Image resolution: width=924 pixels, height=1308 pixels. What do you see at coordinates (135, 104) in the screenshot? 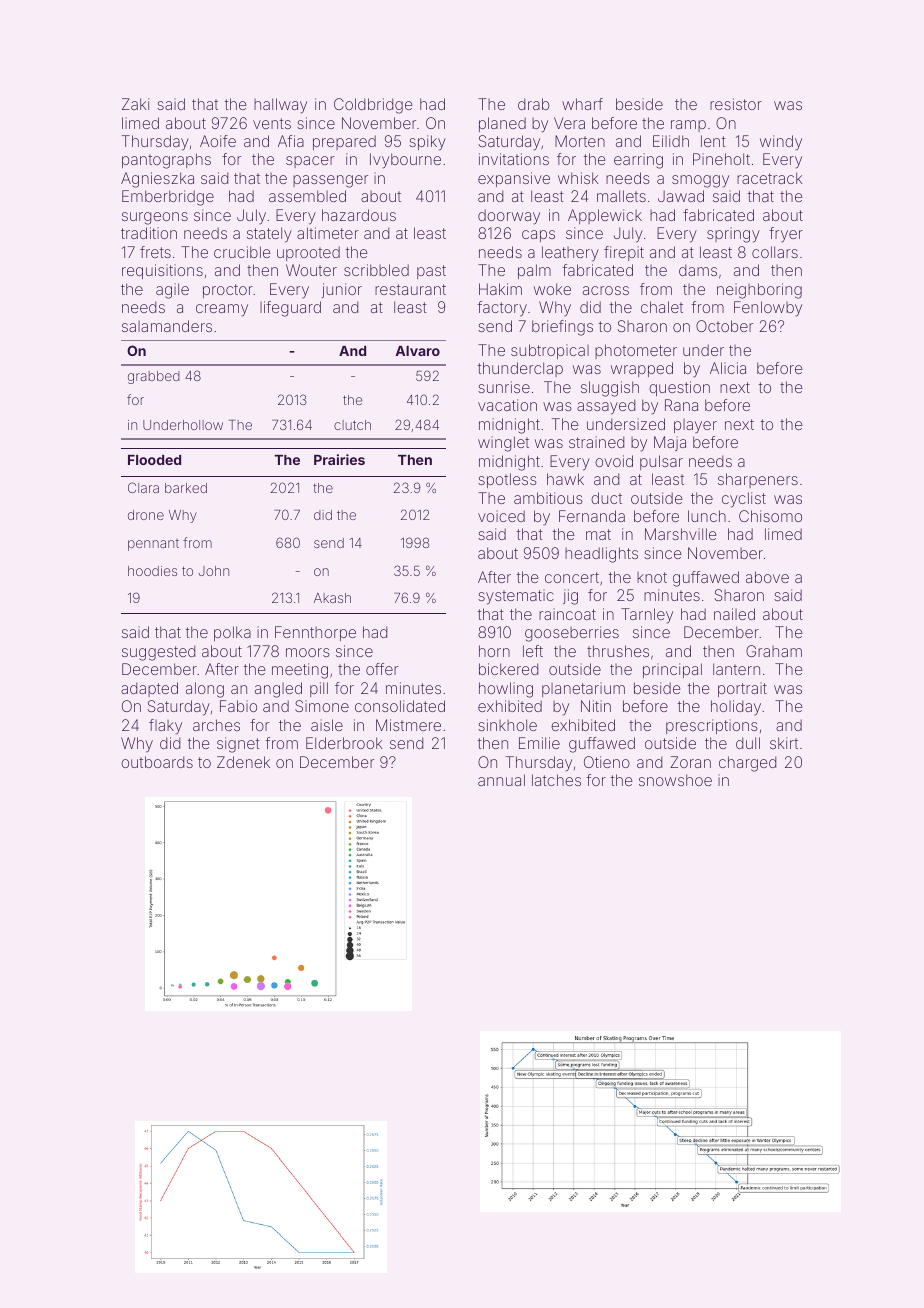
I see `Zaki` at bounding box center [135, 104].
